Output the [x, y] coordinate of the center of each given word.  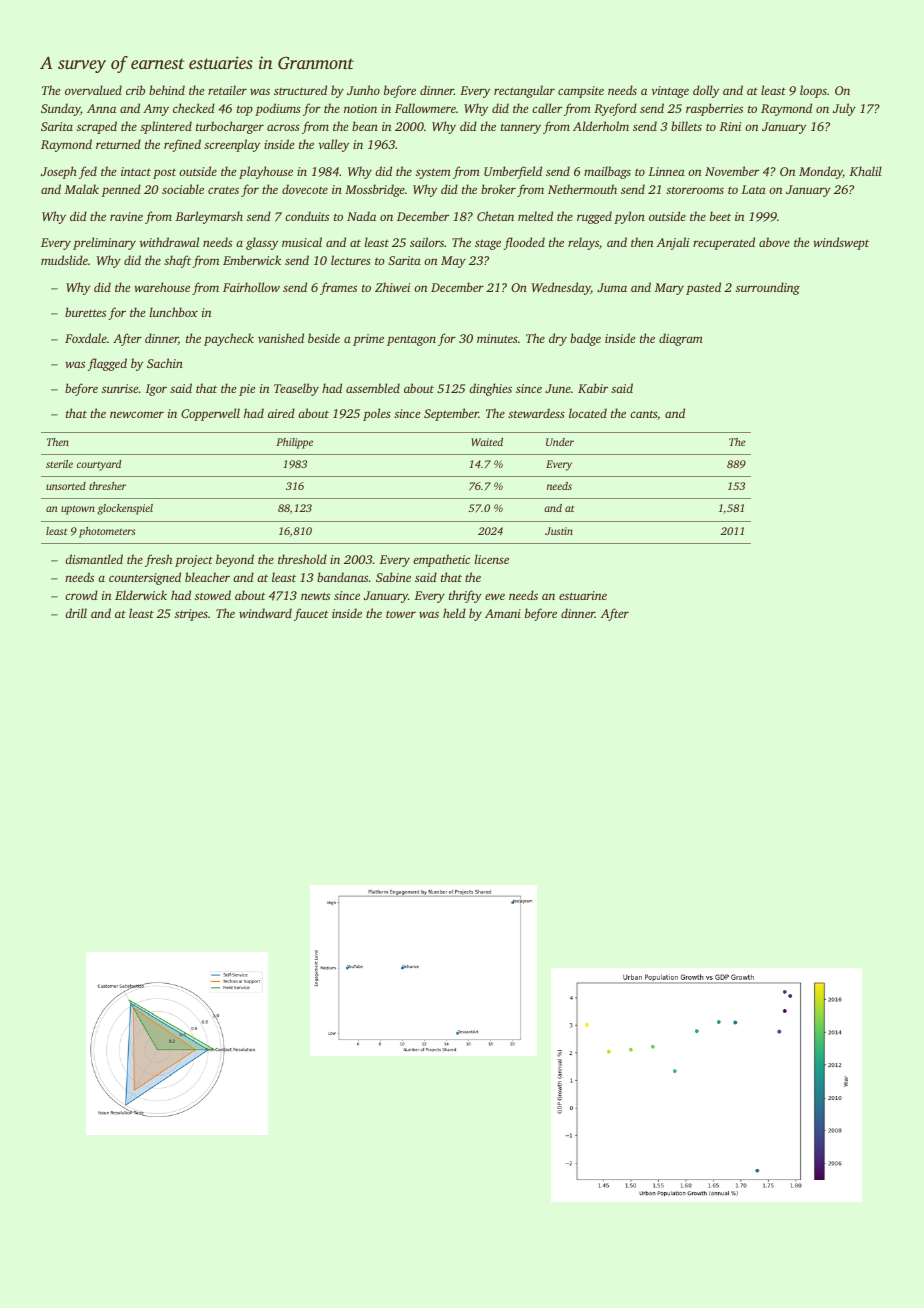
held [454, 613]
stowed [213, 595]
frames [338, 288]
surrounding [768, 288]
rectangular [524, 91]
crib [135, 90]
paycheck [229, 339]
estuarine [583, 595]
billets [686, 126]
